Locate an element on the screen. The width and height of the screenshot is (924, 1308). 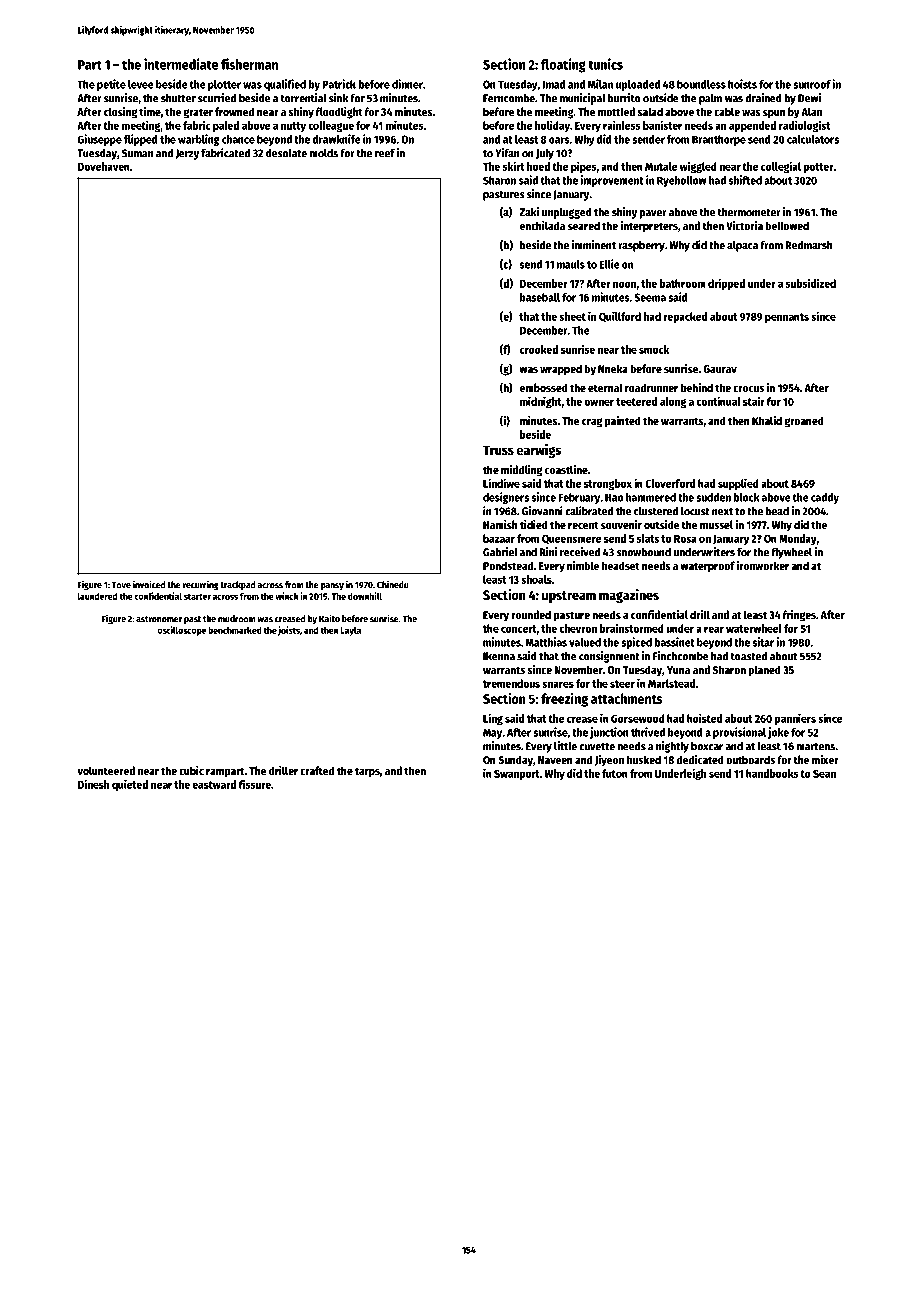
uploaded is located at coordinates (638, 85).
